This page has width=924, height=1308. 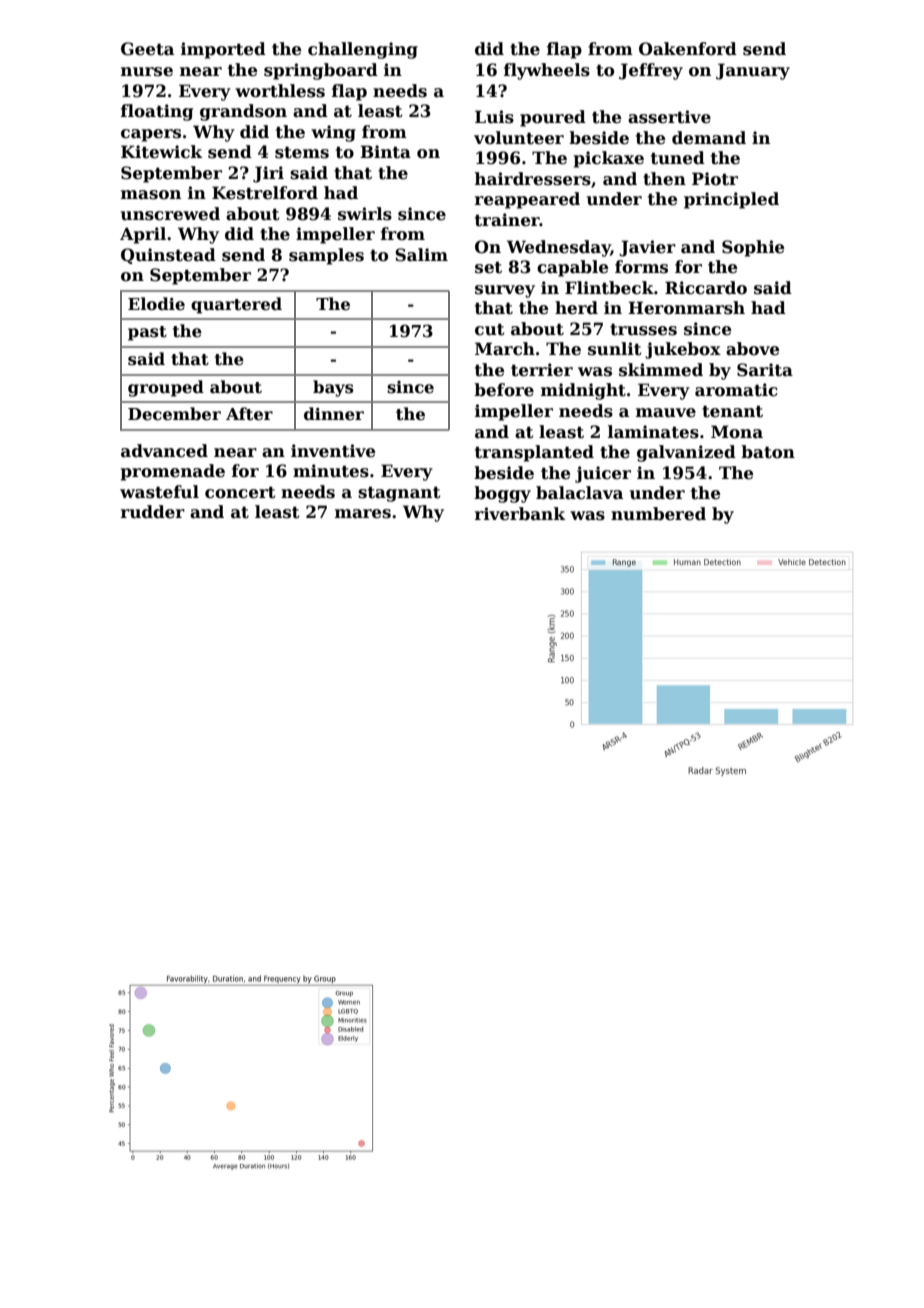 What do you see at coordinates (505, 291) in the page?
I see `survey` at bounding box center [505, 291].
